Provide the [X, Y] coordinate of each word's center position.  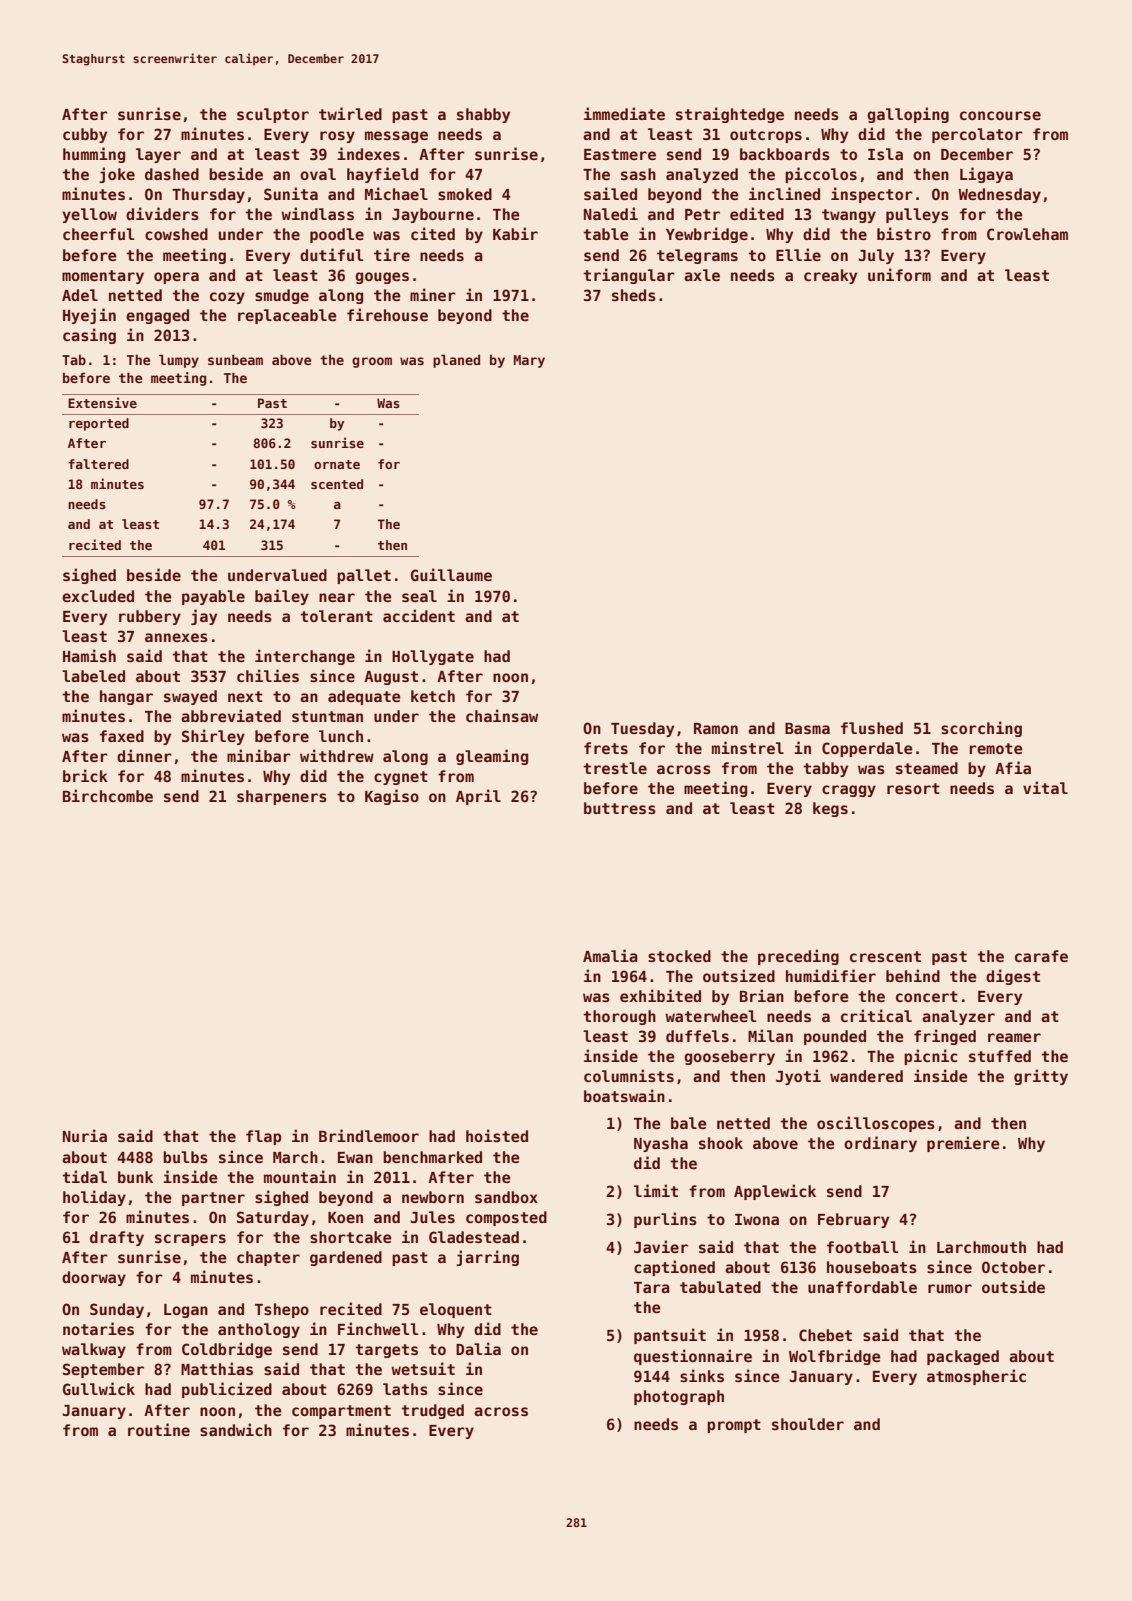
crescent [885, 956]
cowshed [176, 234]
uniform [899, 274]
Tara [652, 1287]
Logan [186, 1311]
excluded [98, 596]
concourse [1000, 115]
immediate [624, 113]
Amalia [610, 955]
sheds [634, 295]
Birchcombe [108, 795]
